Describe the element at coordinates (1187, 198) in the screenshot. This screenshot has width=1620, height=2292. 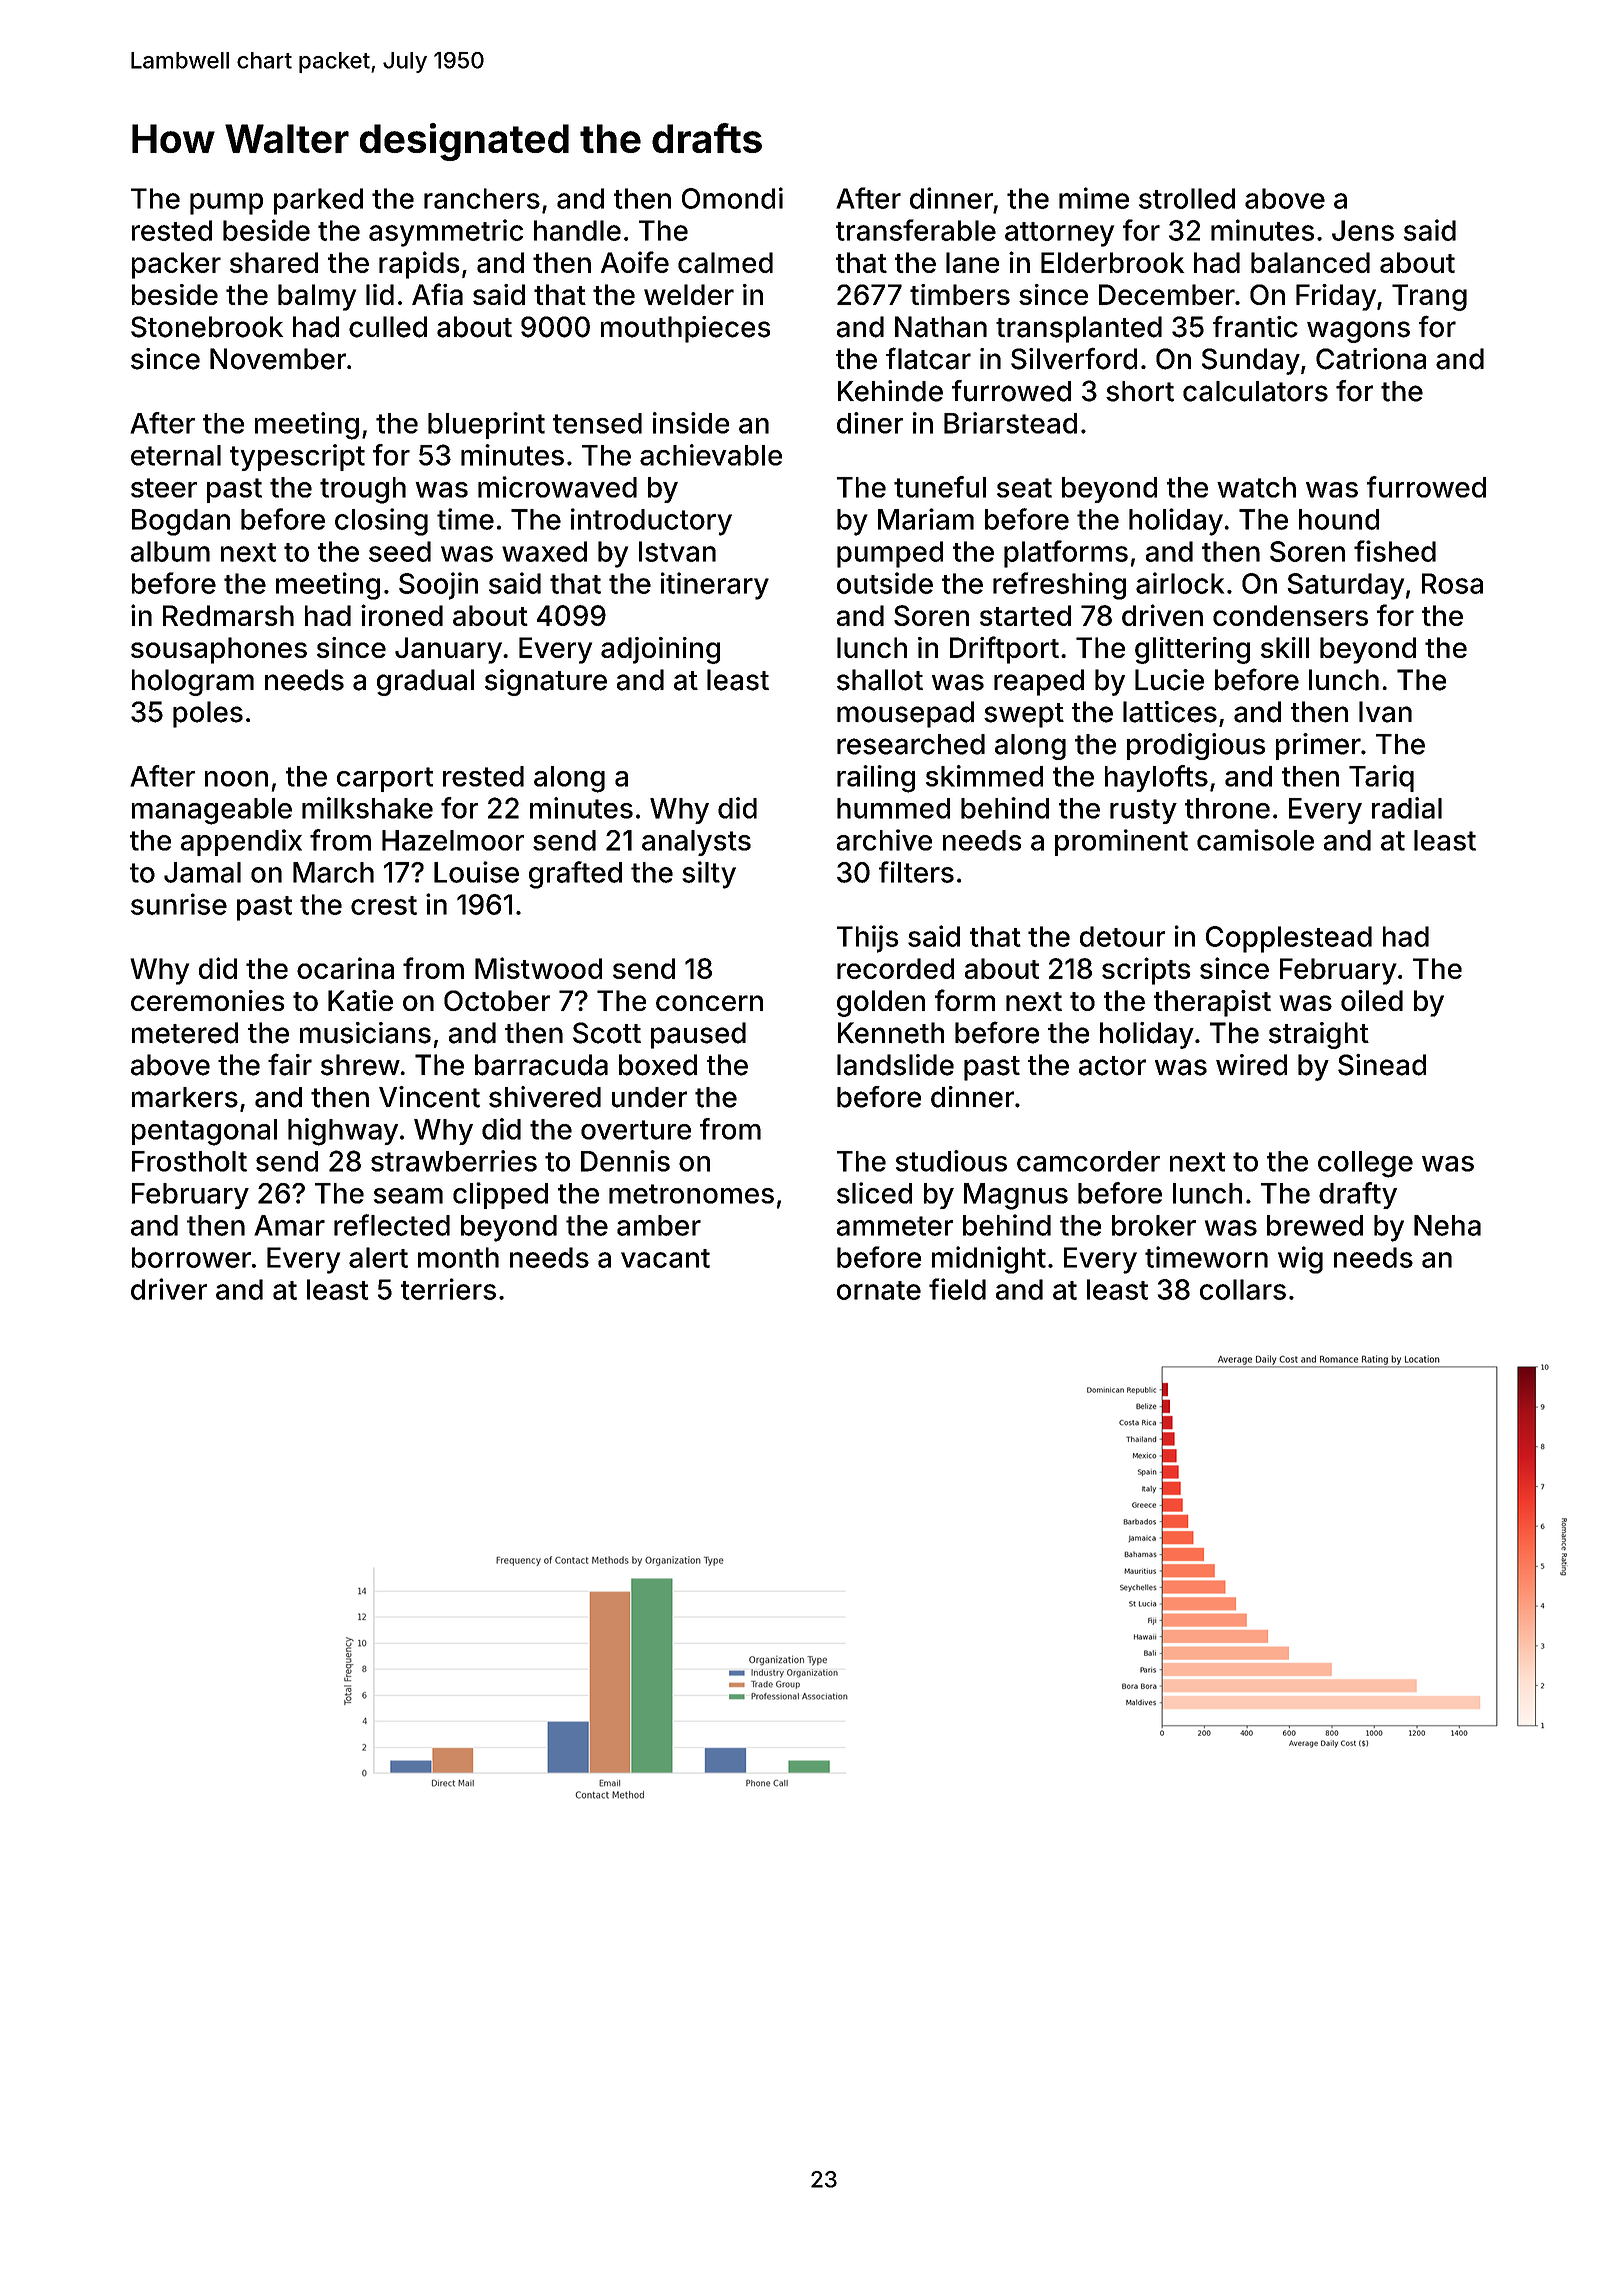
I see `strolled` at that location.
